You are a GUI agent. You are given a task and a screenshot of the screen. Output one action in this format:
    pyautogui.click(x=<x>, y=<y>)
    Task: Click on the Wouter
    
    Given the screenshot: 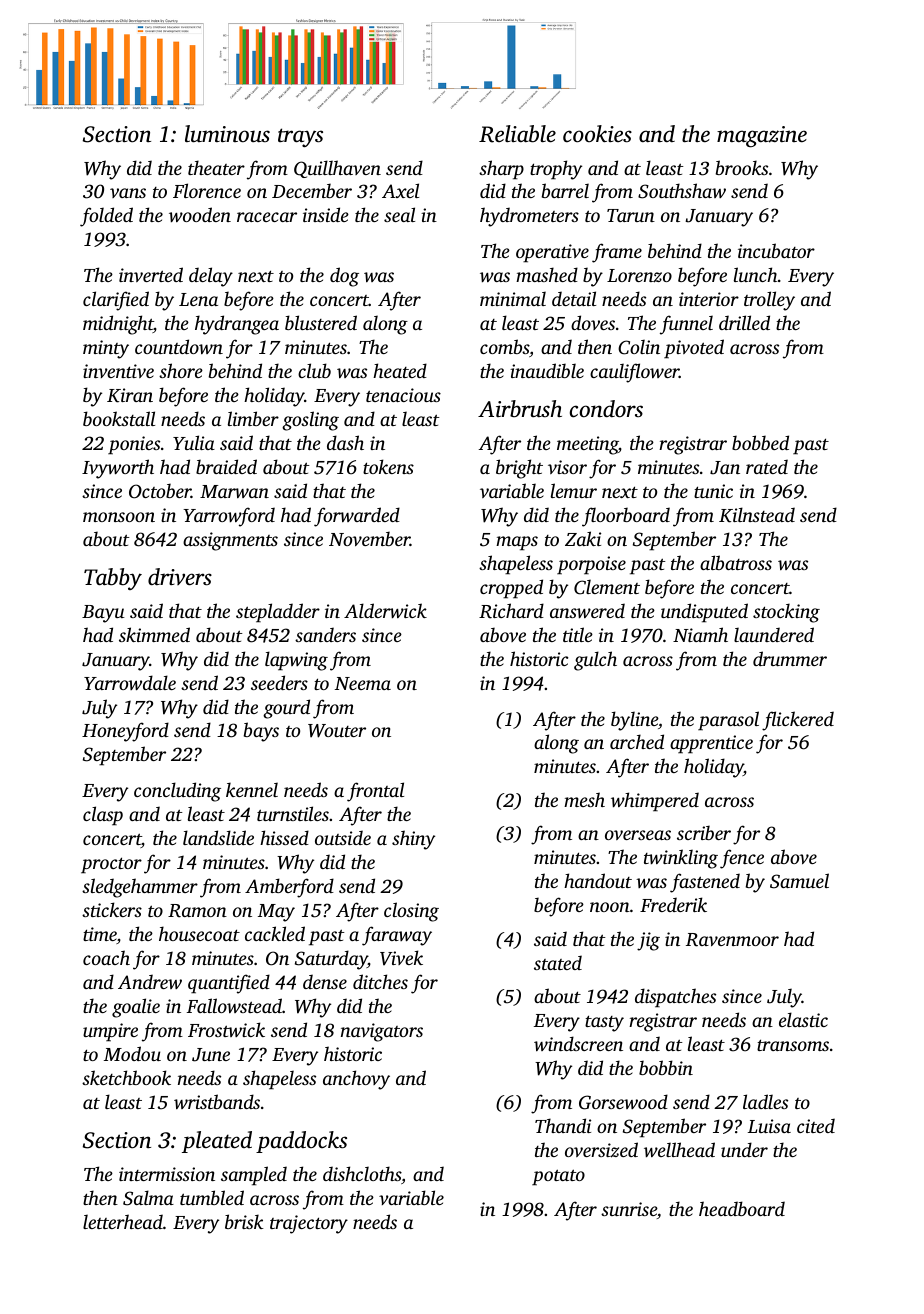 What is the action you would take?
    pyautogui.click(x=337, y=731)
